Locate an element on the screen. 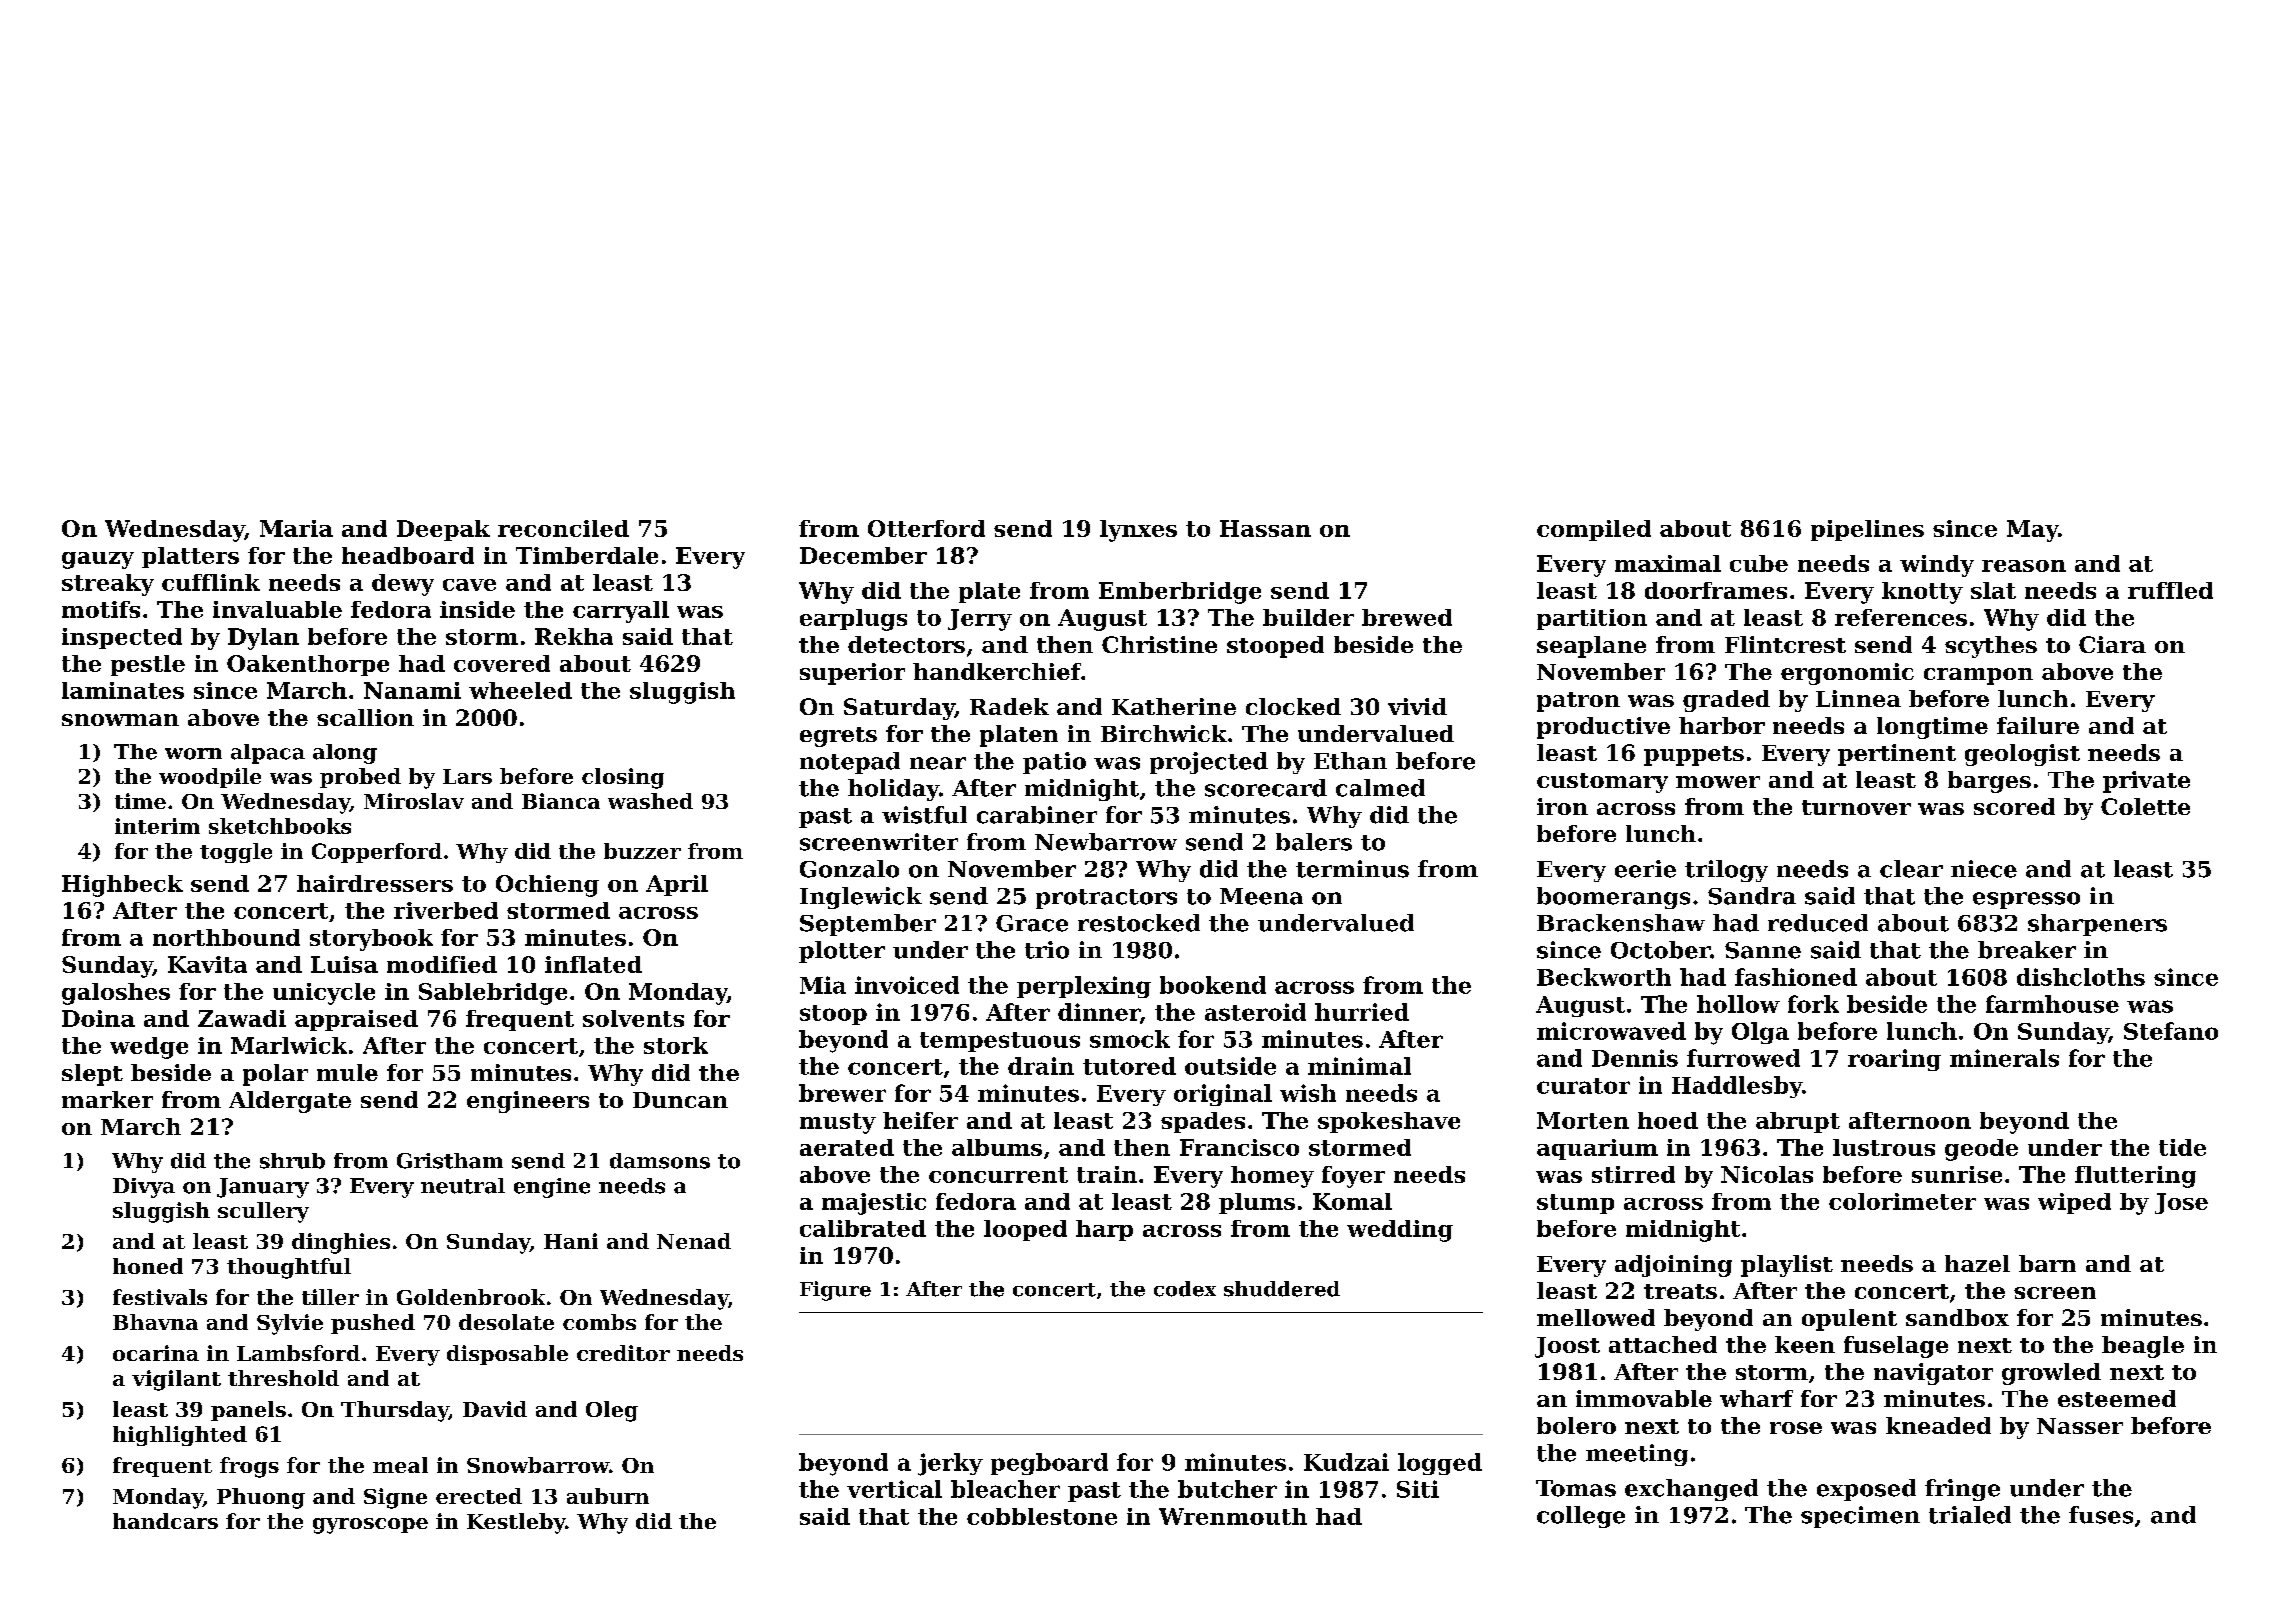 Image resolution: width=2282 pixels, height=1614 pixels. Figure is located at coordinates (835, 1291).
